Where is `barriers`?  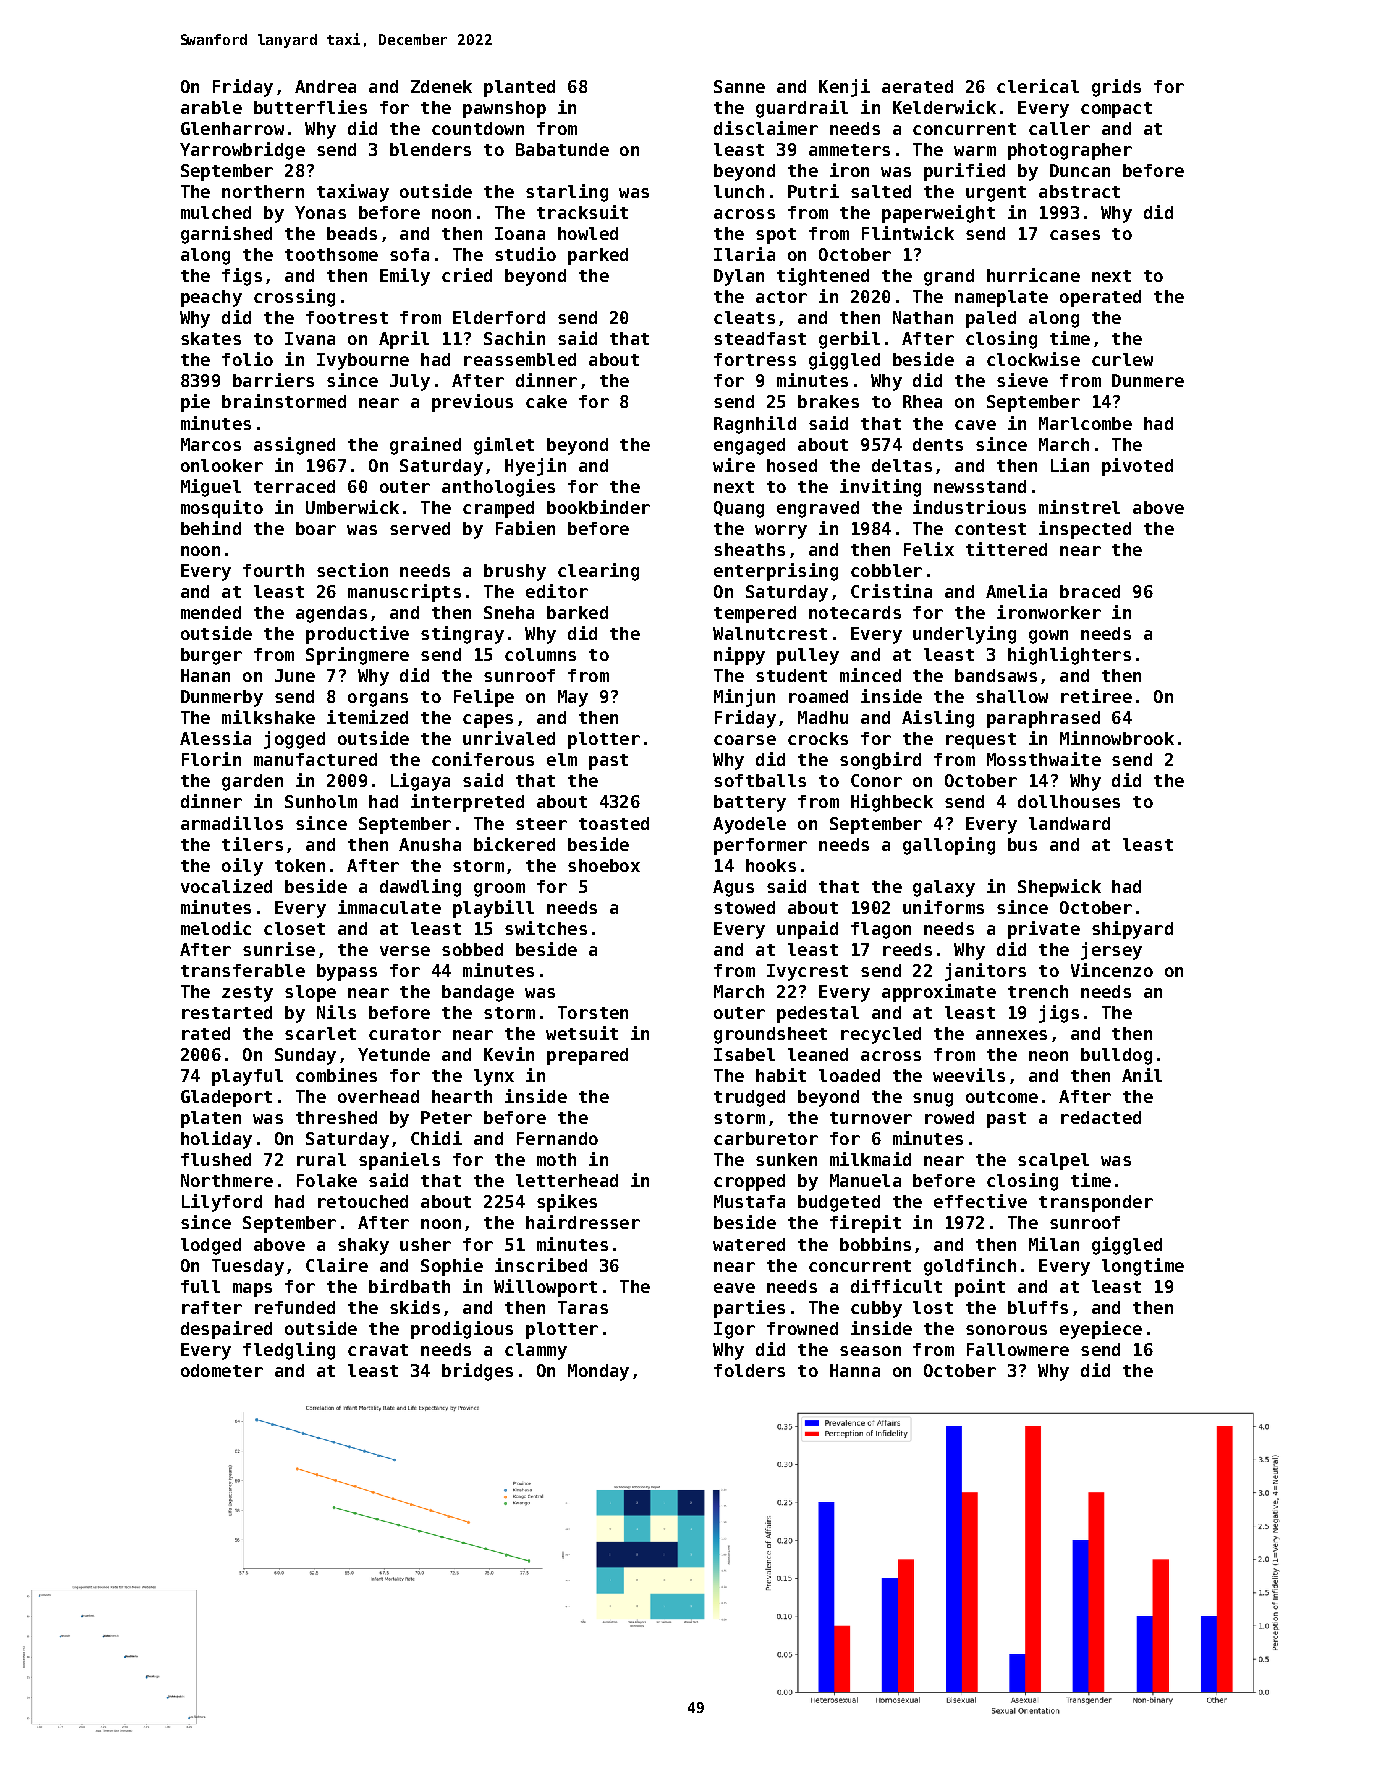 barriers is located at coordinates (273, 380).
